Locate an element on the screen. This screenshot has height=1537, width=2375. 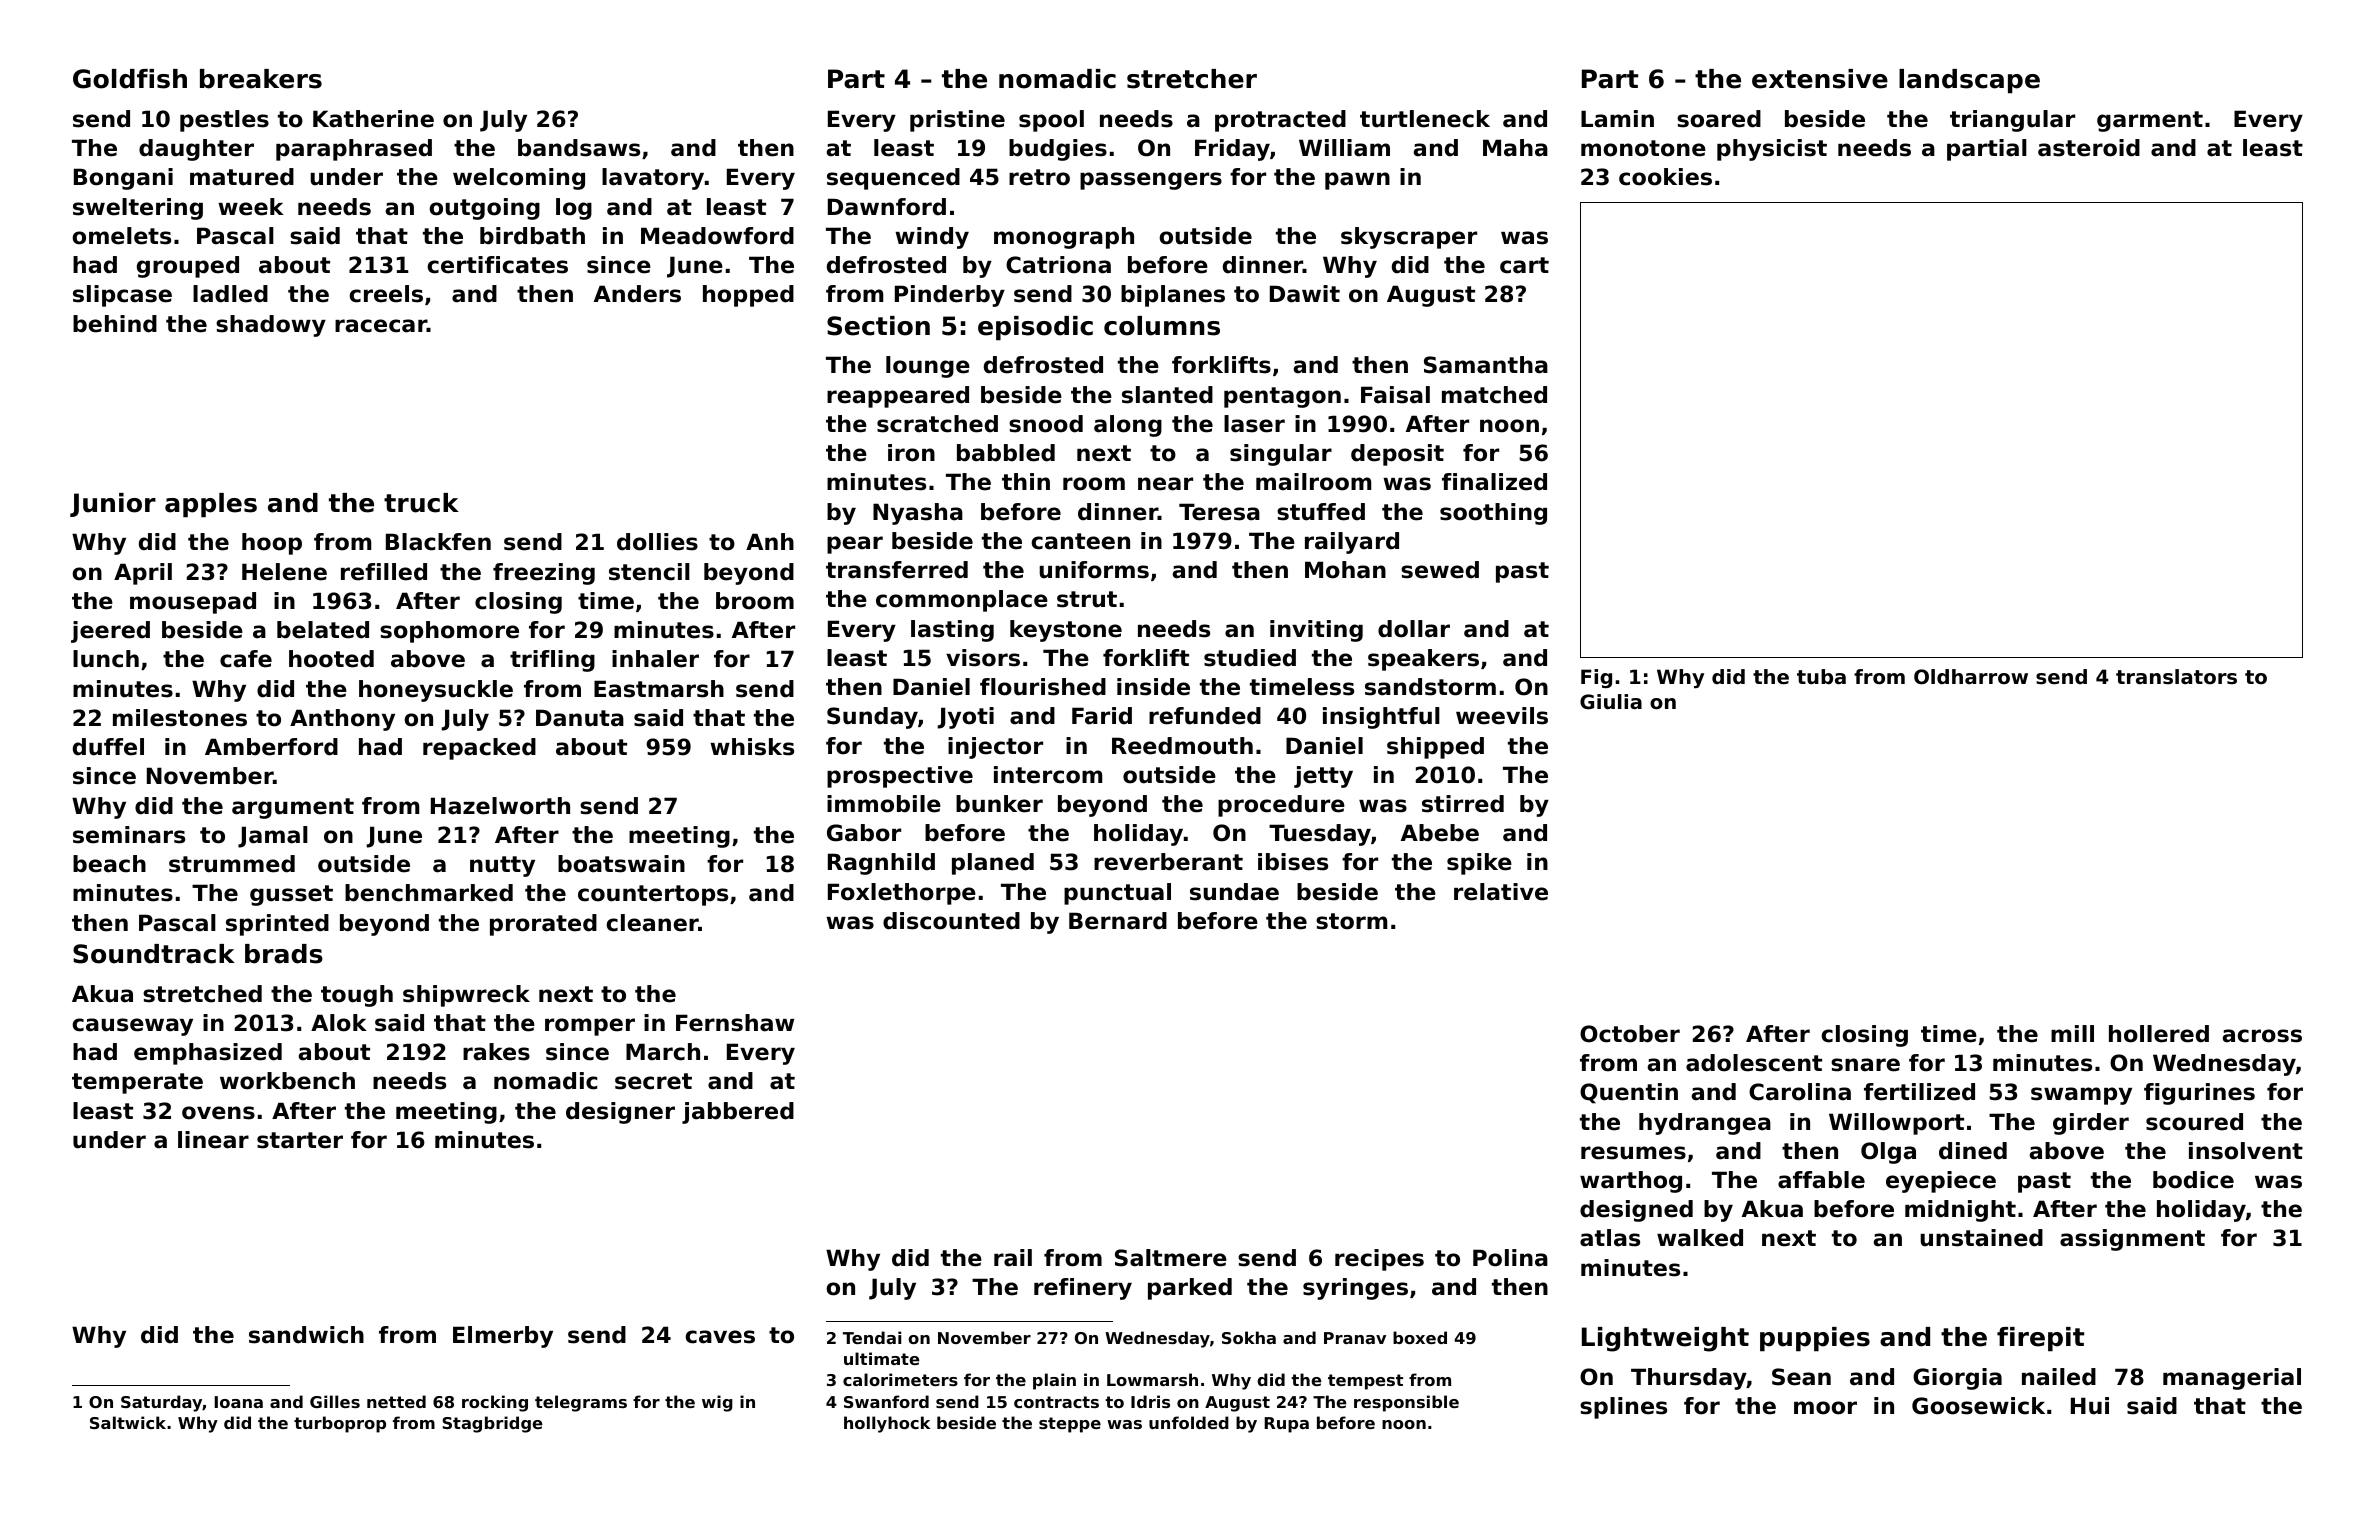
Goldfish is located at coordinates (130, 79).
